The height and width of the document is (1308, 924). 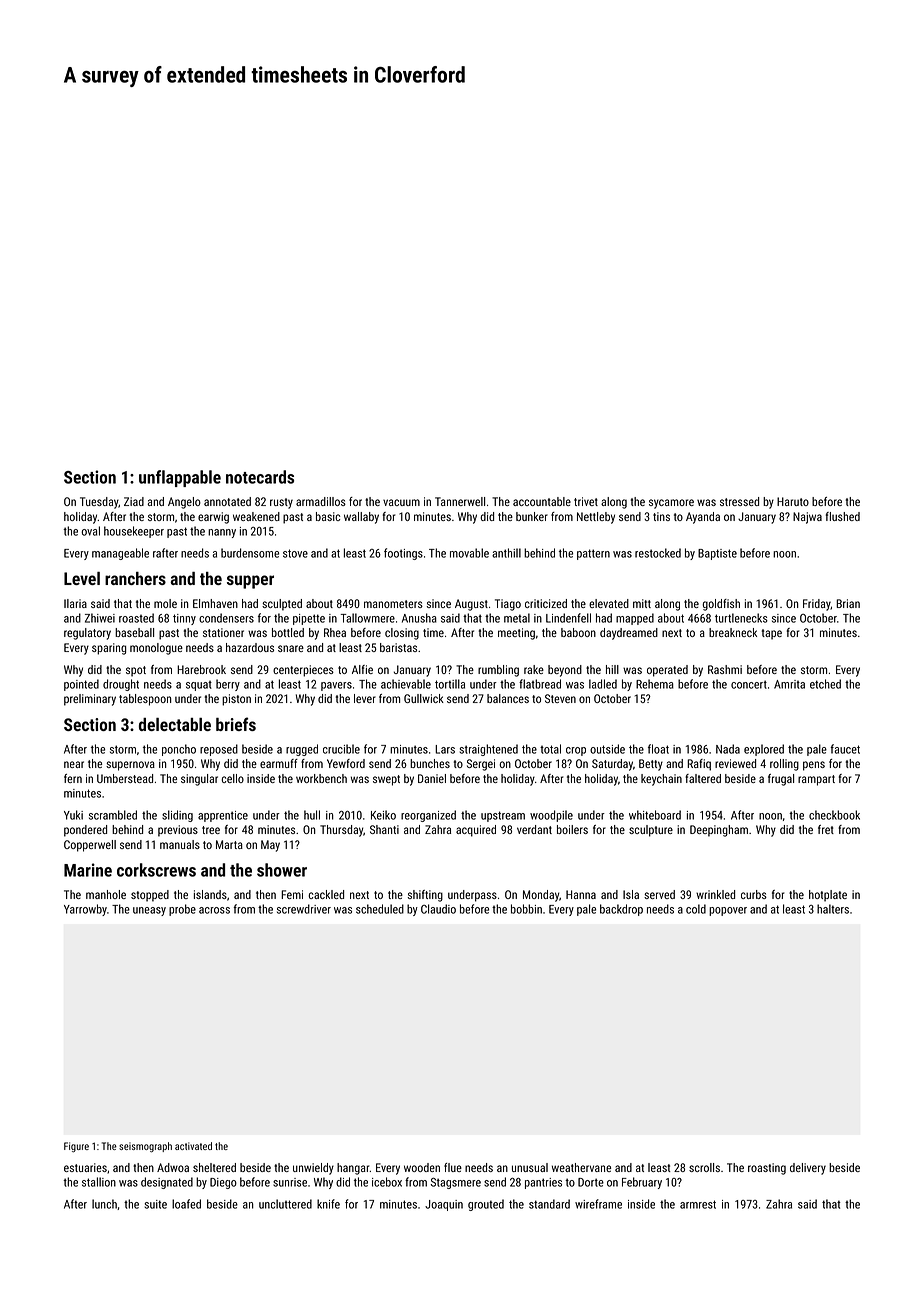 I want to click on grouted, so click(x=486, y=1205).
